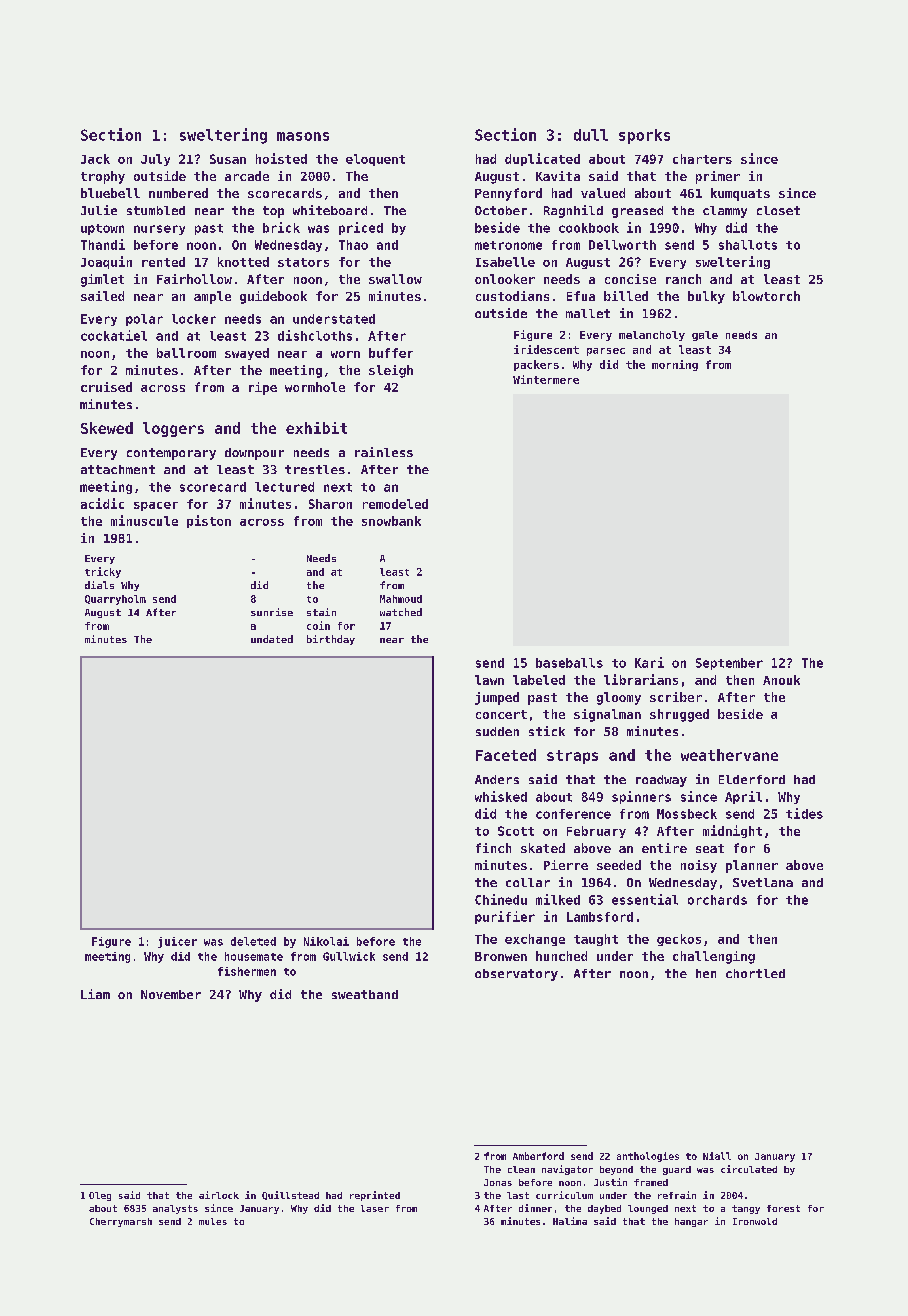 This document has width=908, height=1316. I want to click on charters, so click(702, 159).
